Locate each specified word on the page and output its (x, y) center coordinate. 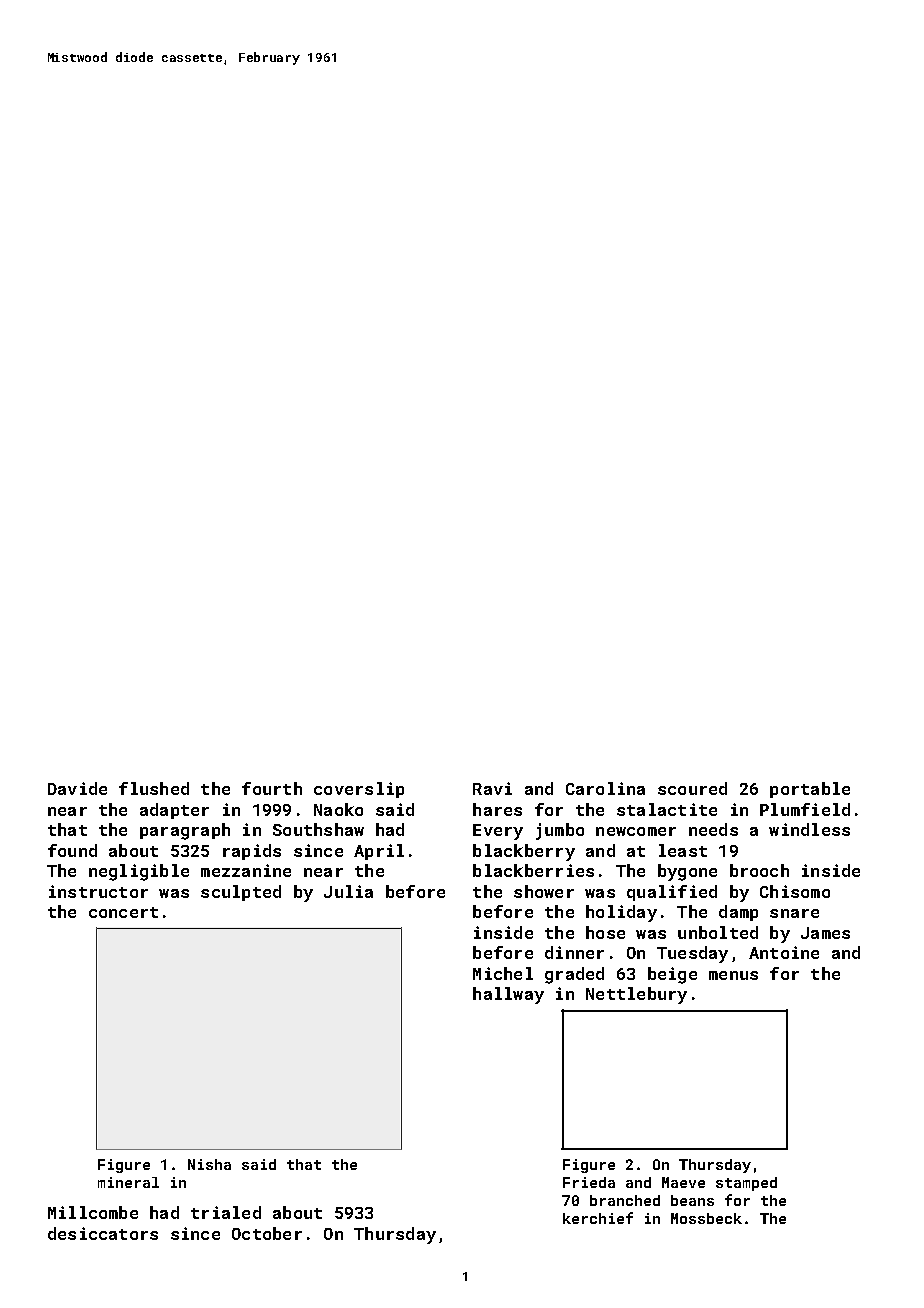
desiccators (103, 1233)
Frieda (589, 1182)
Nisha (209, 1164)
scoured (692, 788)
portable (810, 790)
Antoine (784, 952)
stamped (746, 1184)
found (72, 850)
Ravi (492, 788)
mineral (128, 1182)
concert (123, 912)
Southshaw (318, 829)
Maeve (683, 1182)
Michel (503, 973)
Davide (77, 788)
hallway (508, 995)
